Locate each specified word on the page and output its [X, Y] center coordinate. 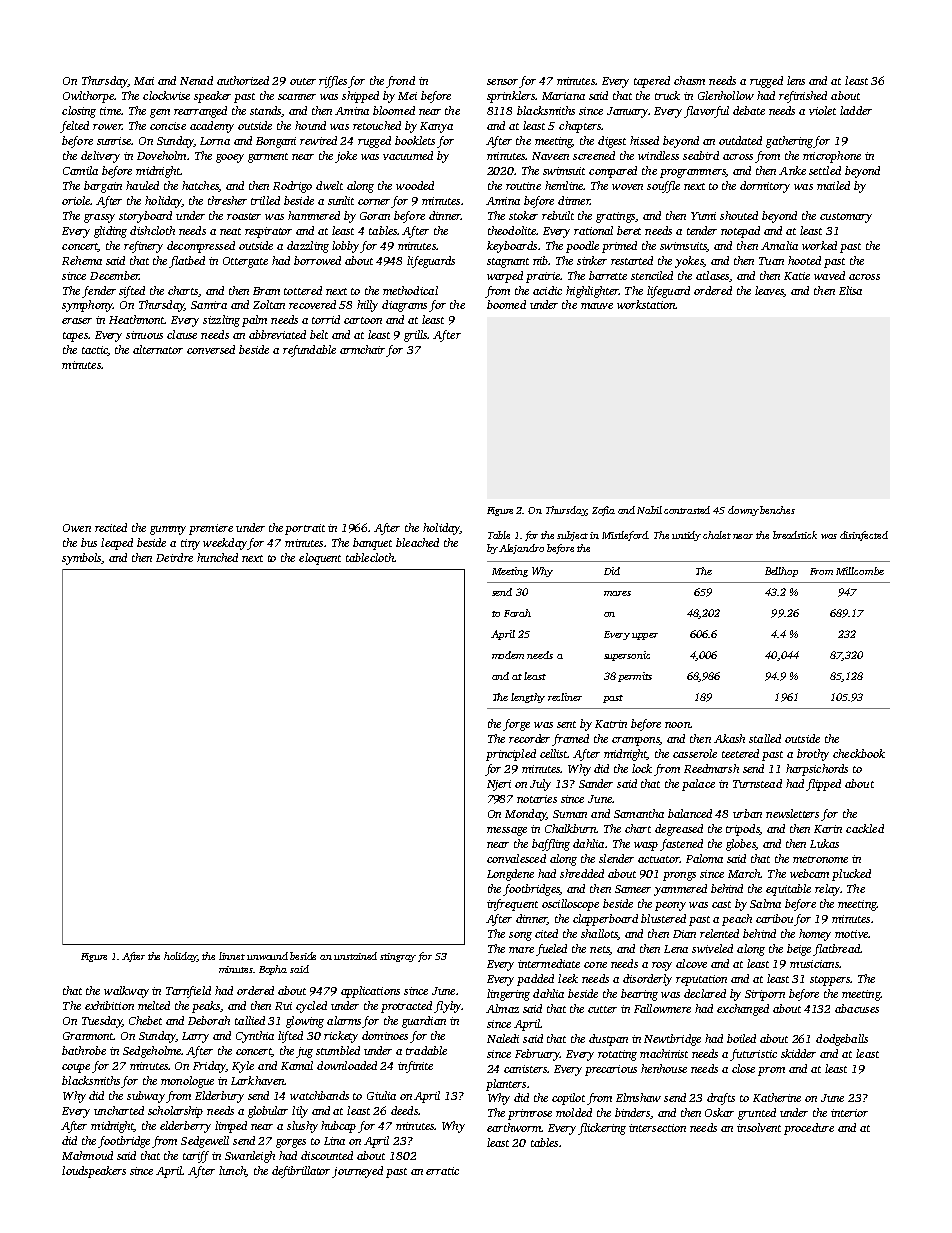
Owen [77, 528]
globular [268, 1112]
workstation [646, 304]
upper [645, 636]
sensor [502, 82]
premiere [211, 529]
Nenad [196, 80]
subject [572, 536]
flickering [602, 1129]
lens [796, 80]
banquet [372, 544]
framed [570, 740]
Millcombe [860, 571]
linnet [232, 956]
